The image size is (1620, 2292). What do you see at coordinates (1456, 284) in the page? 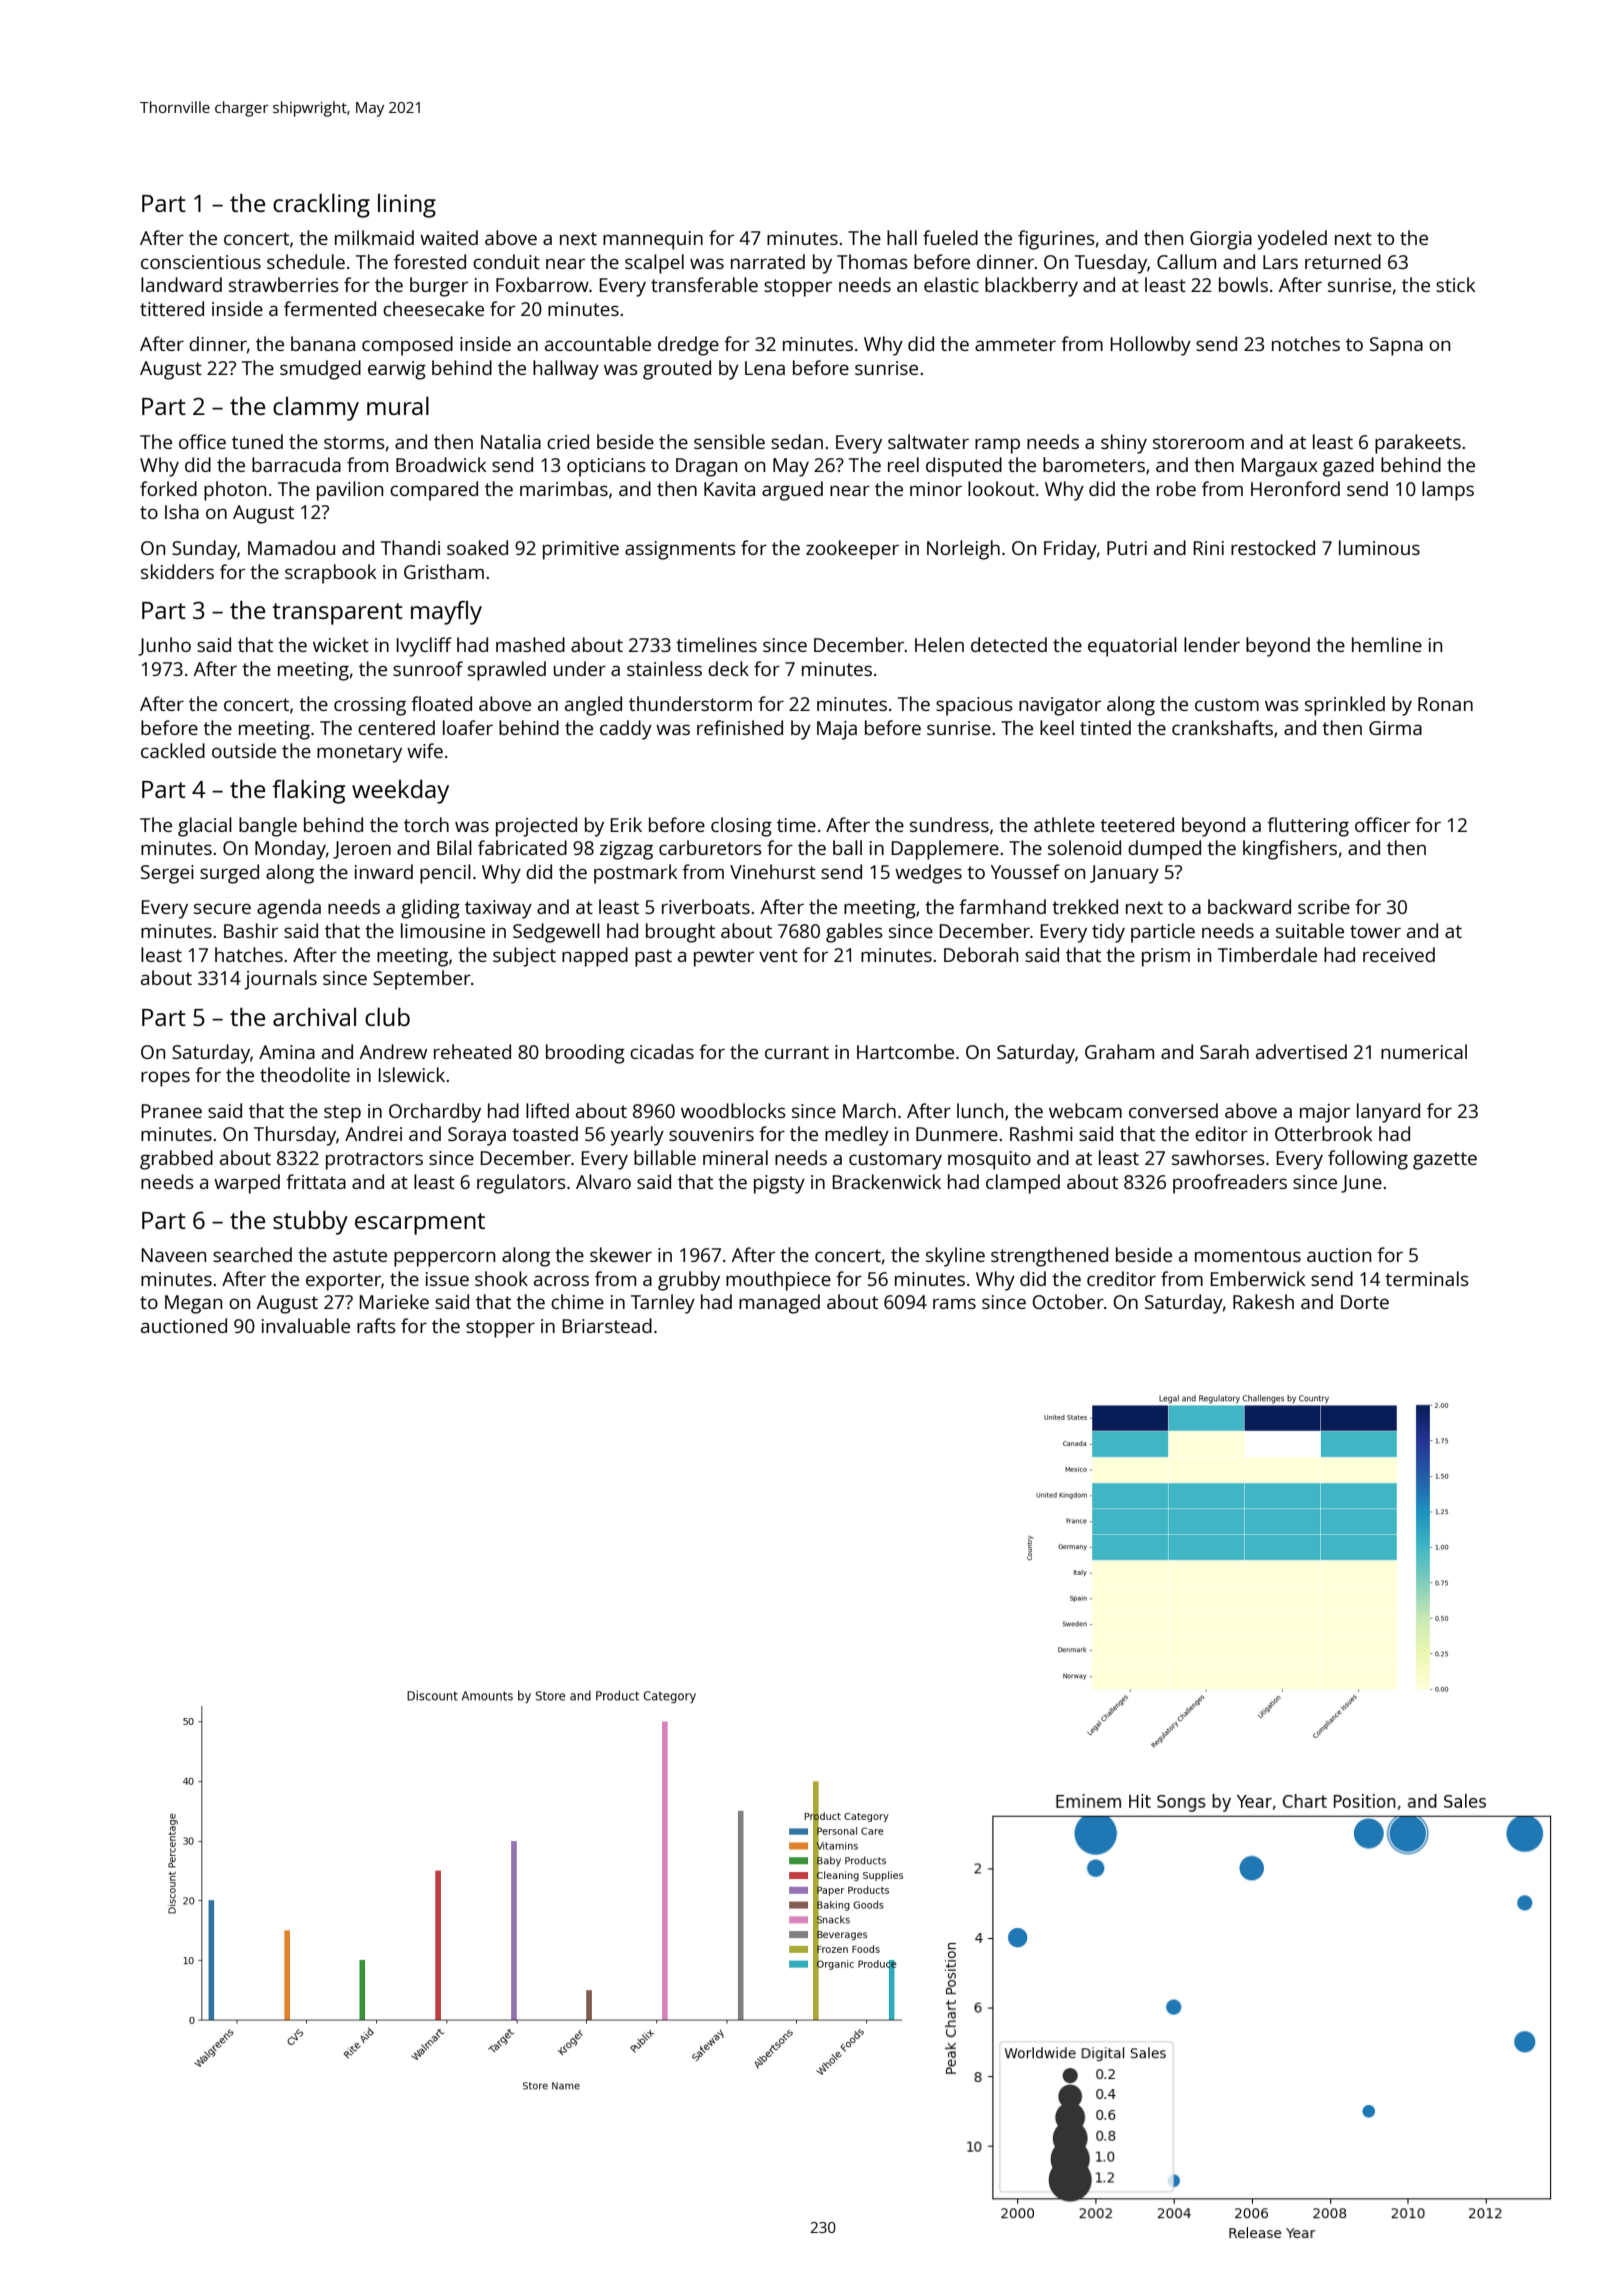
I see `stick` at bounding box center [1456, 284].
